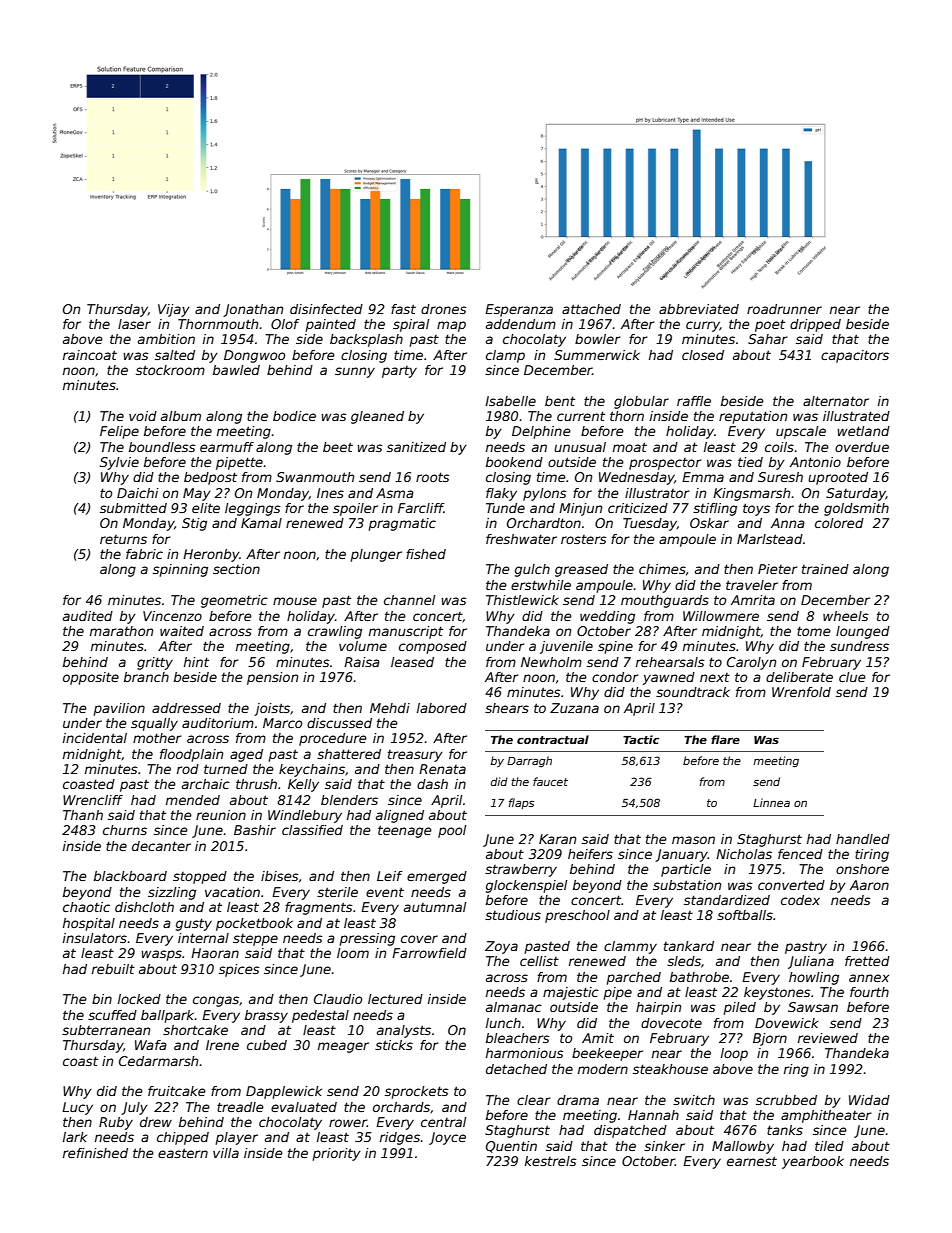  What do you see at coordinates (255, 830) in the screenshot?
I see `Bashir` at bounding box center [255, 830].
